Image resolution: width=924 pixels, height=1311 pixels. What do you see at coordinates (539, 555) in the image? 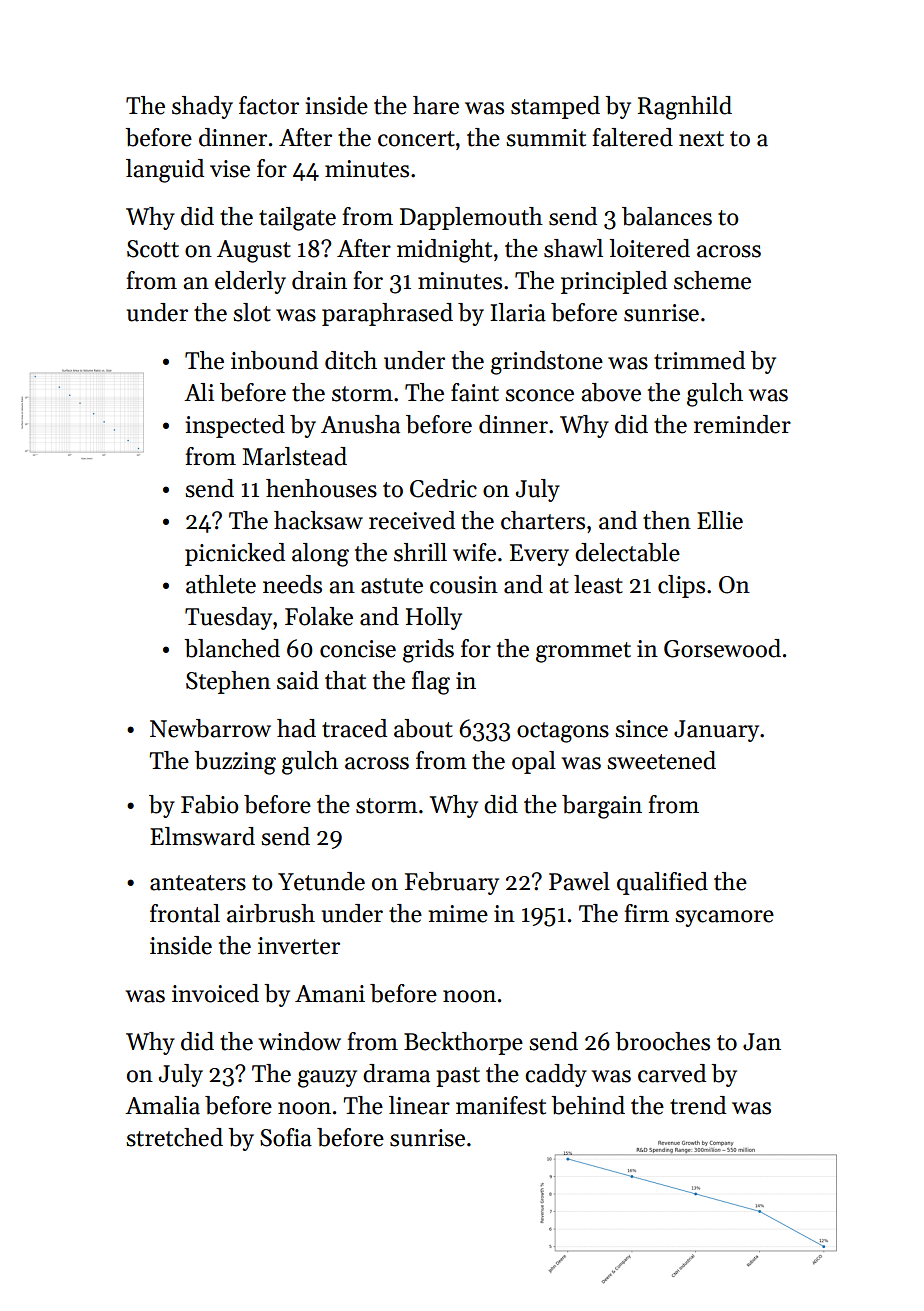
I see `Every` at bounding box center [539, 555].
